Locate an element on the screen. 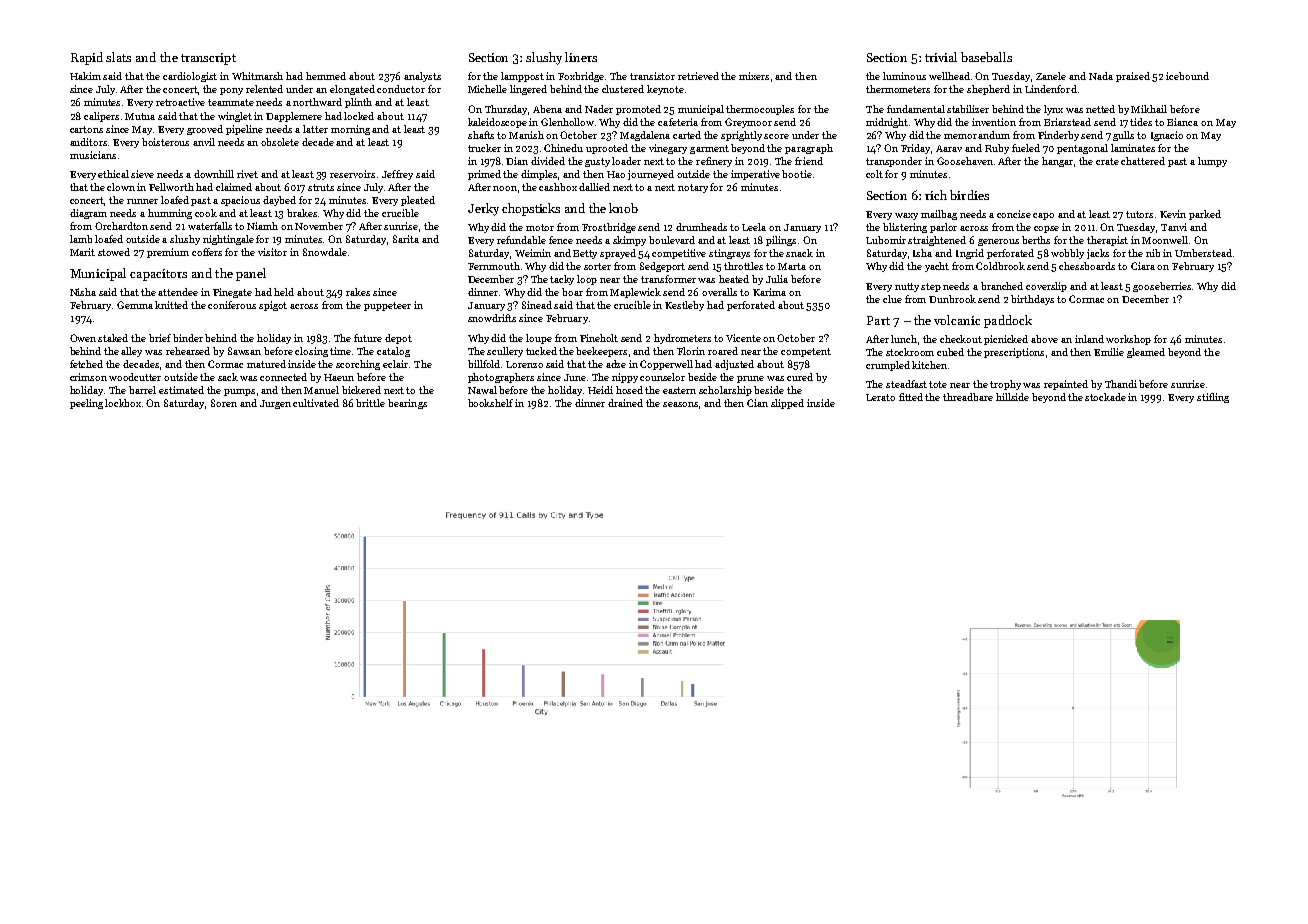 The width and height of the screenshot is (1308, 924). spigot is located at coordinates (273, 306).
